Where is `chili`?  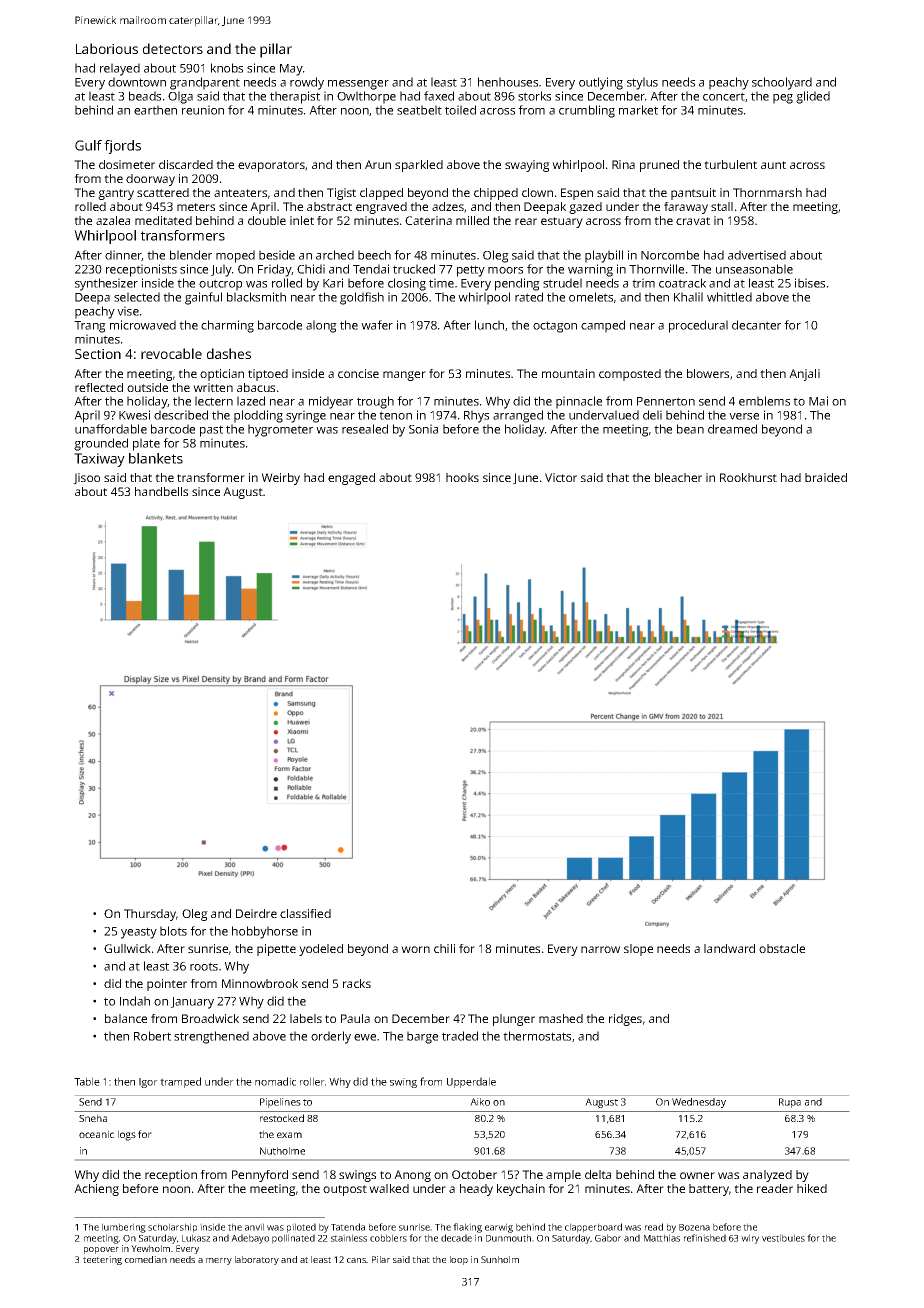
chili is located at coordinates (444, 948).
